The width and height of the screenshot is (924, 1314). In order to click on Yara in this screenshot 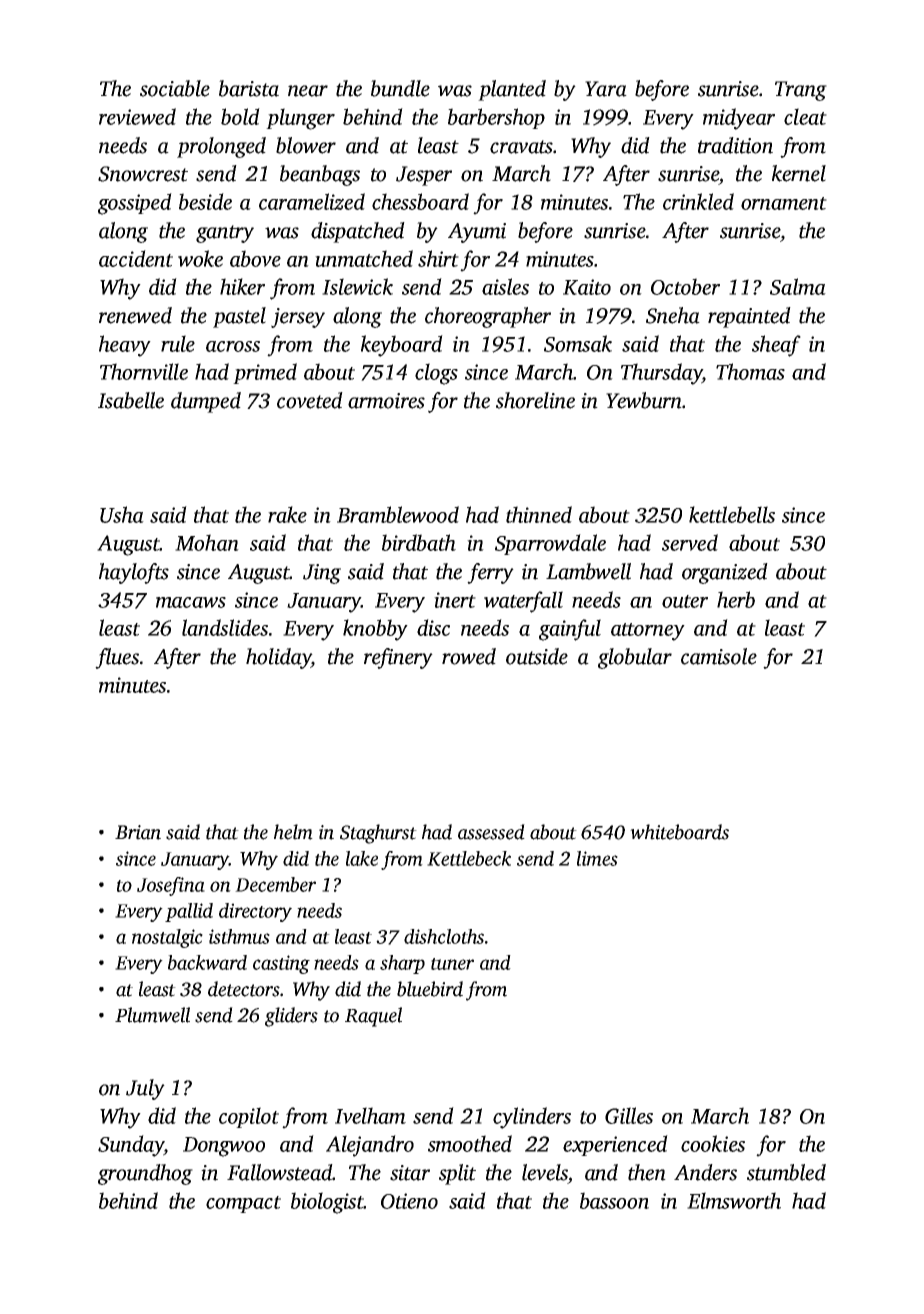, I will do `click(606, 89)`.
